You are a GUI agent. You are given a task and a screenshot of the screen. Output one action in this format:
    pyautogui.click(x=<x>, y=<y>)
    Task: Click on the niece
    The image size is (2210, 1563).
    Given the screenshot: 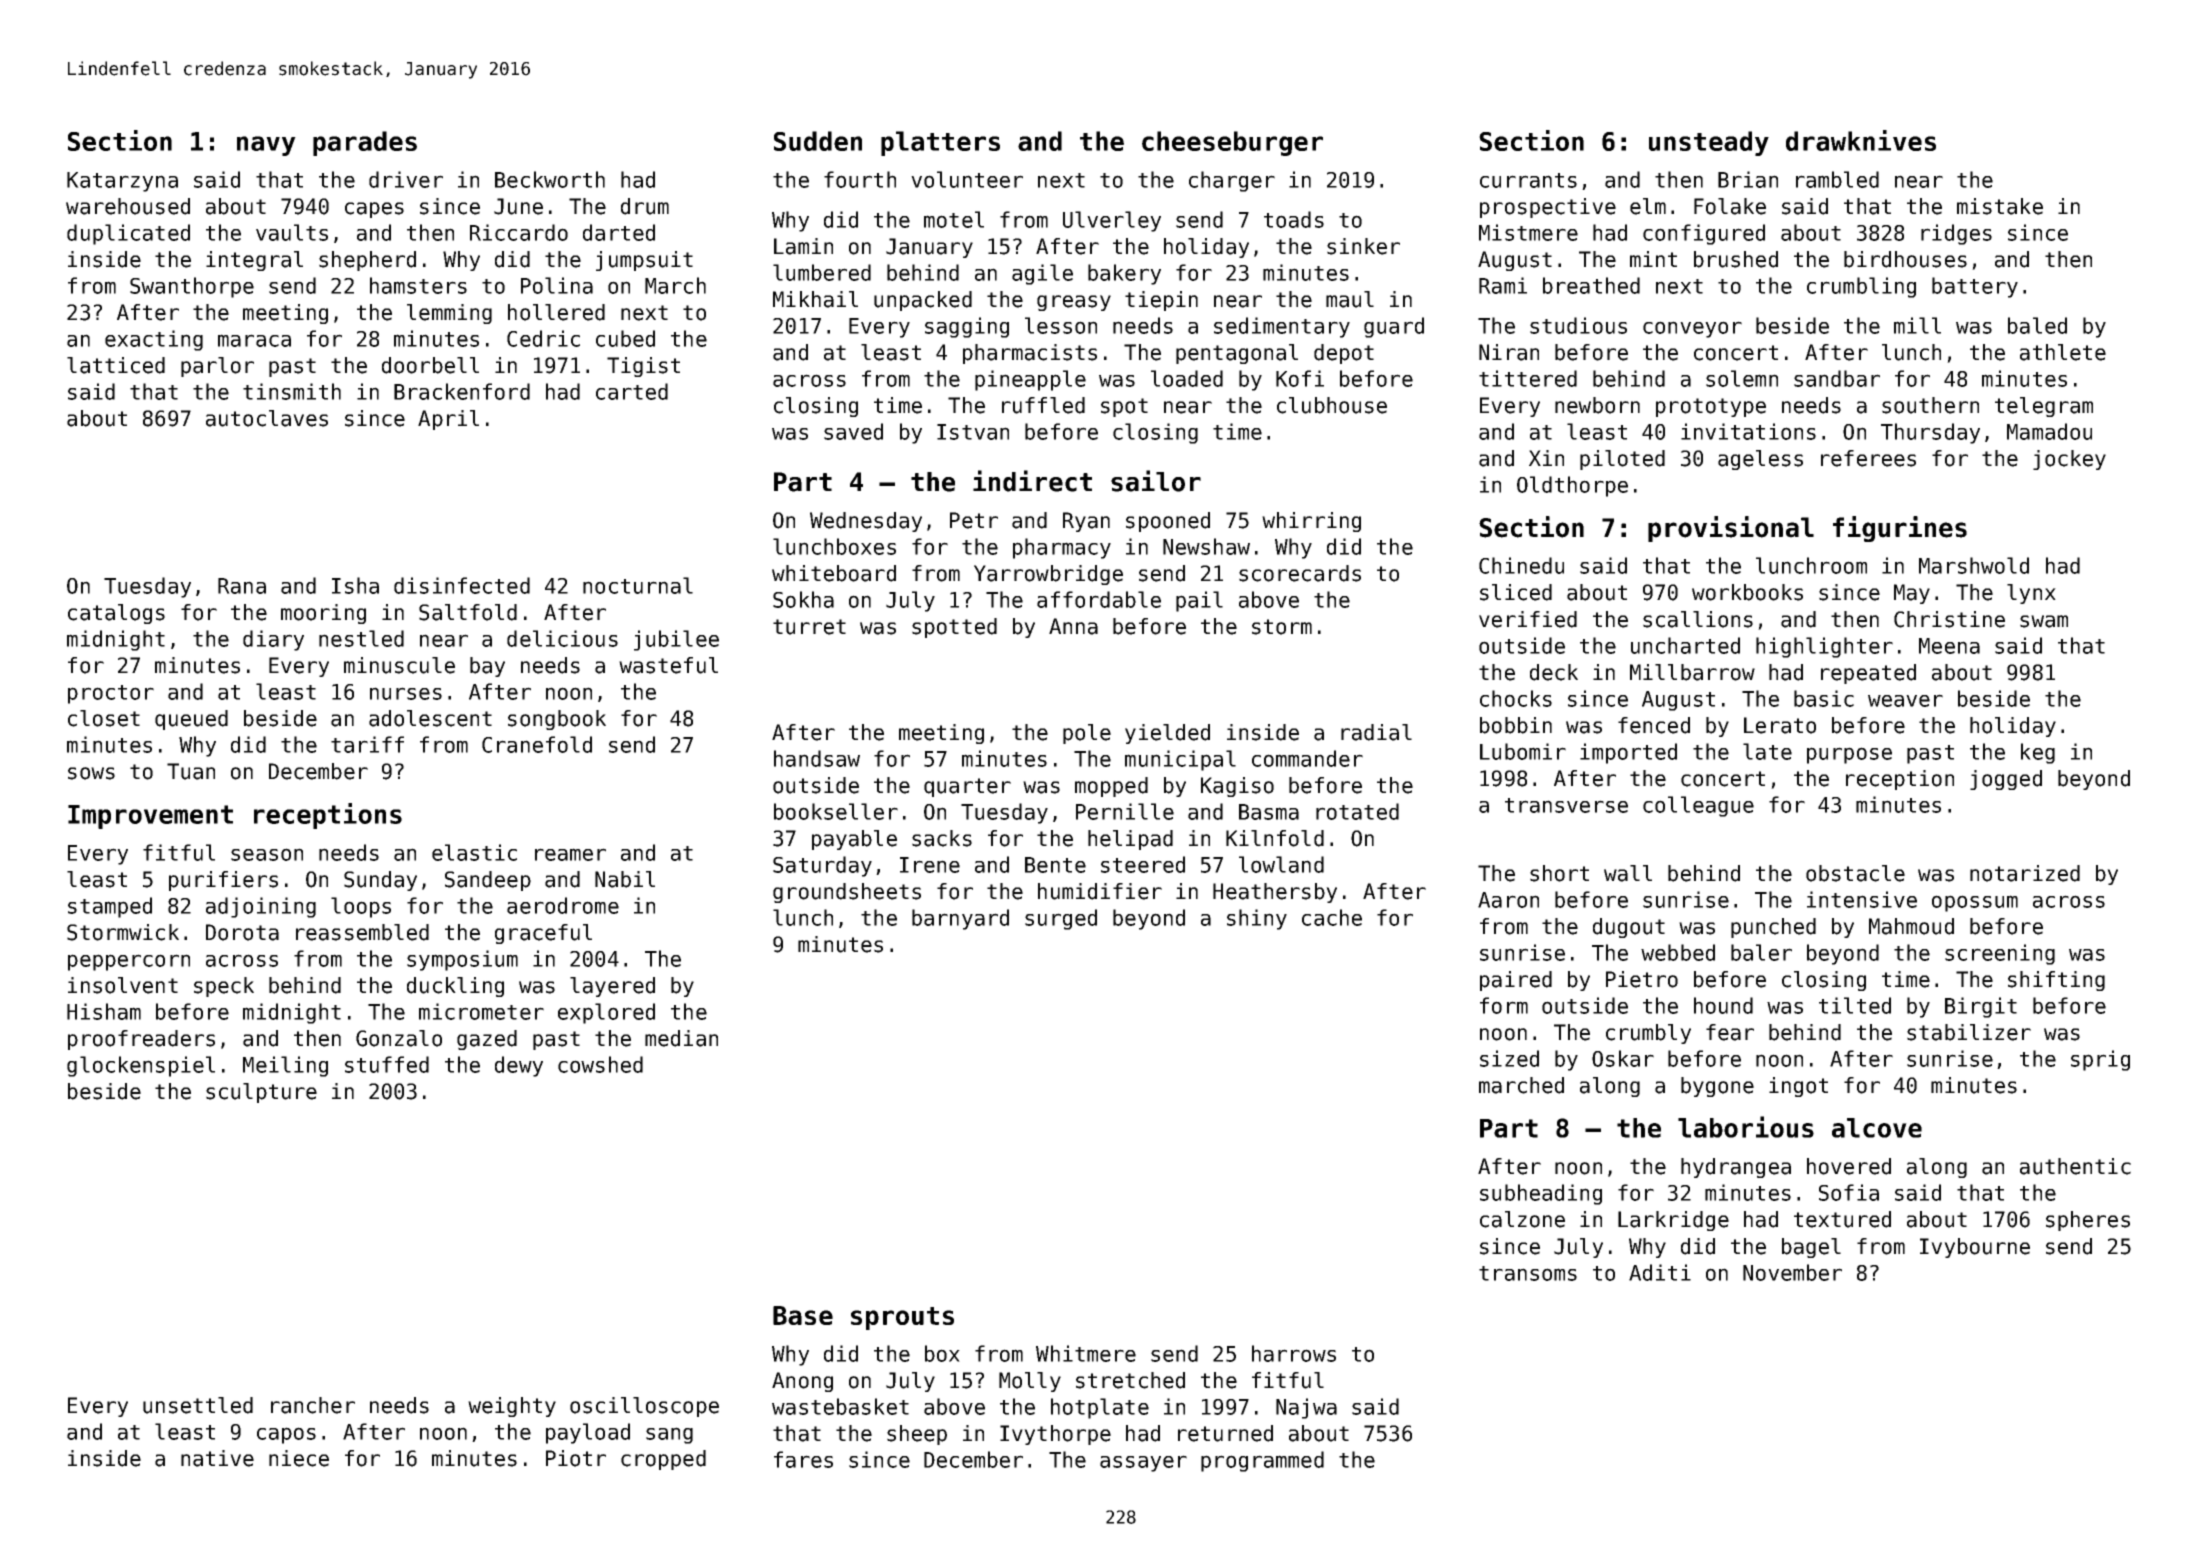 What is the action you would take?
    pyautogui.click(x=299, y=1458)
